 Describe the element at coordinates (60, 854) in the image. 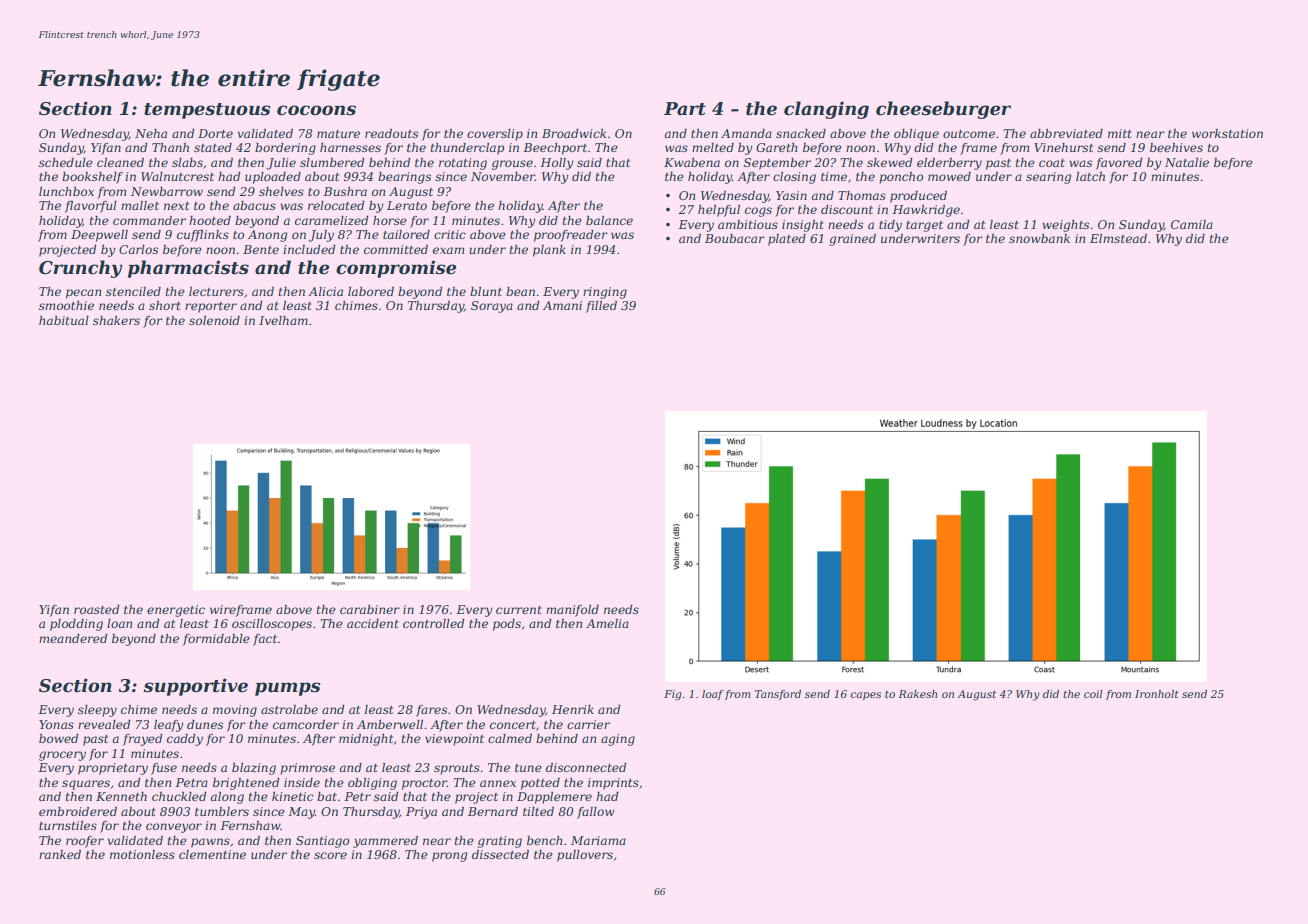

I see `ranked` at that location.
